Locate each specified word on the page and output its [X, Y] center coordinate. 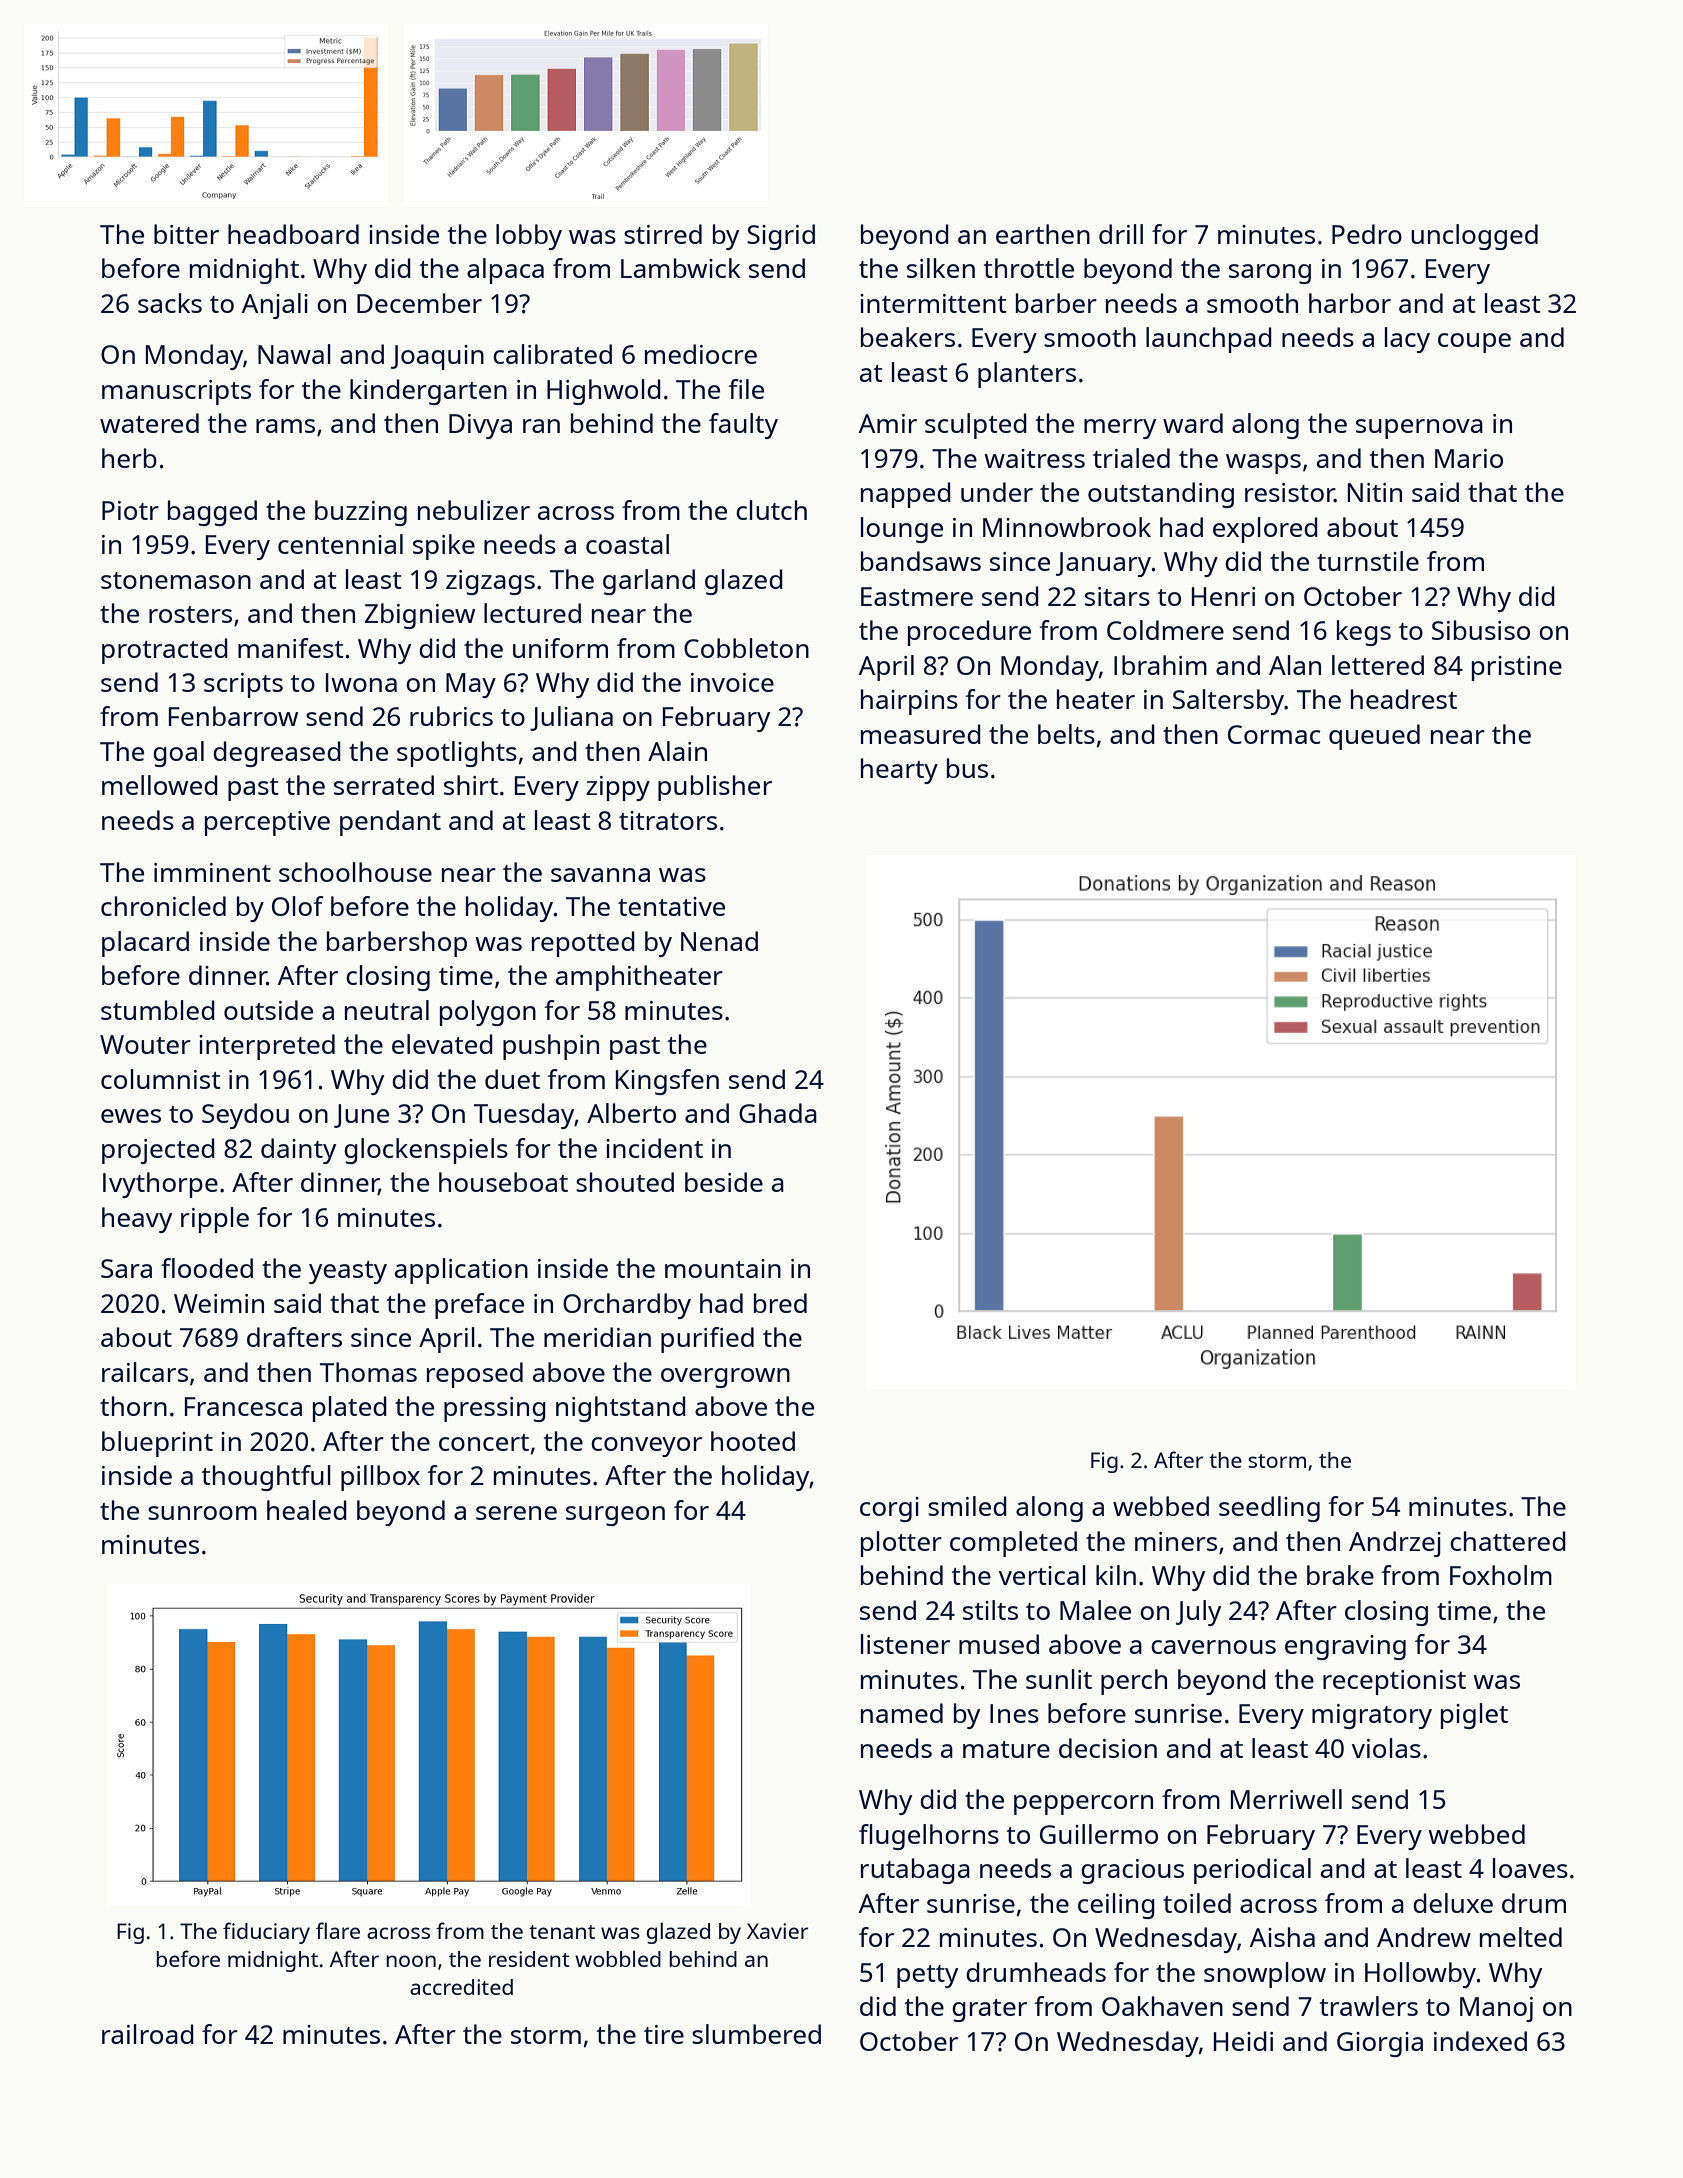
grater [989, 2010]
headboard [293, 234]
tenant [562, 1932]
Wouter [145, 1044]
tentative [671, 906]
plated [350, 1409]
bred [780, 1303]
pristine [1517, 668]
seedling [1269, 1509]
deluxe [1453, 1903]
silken [941, 268]
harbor [1350, 303]
